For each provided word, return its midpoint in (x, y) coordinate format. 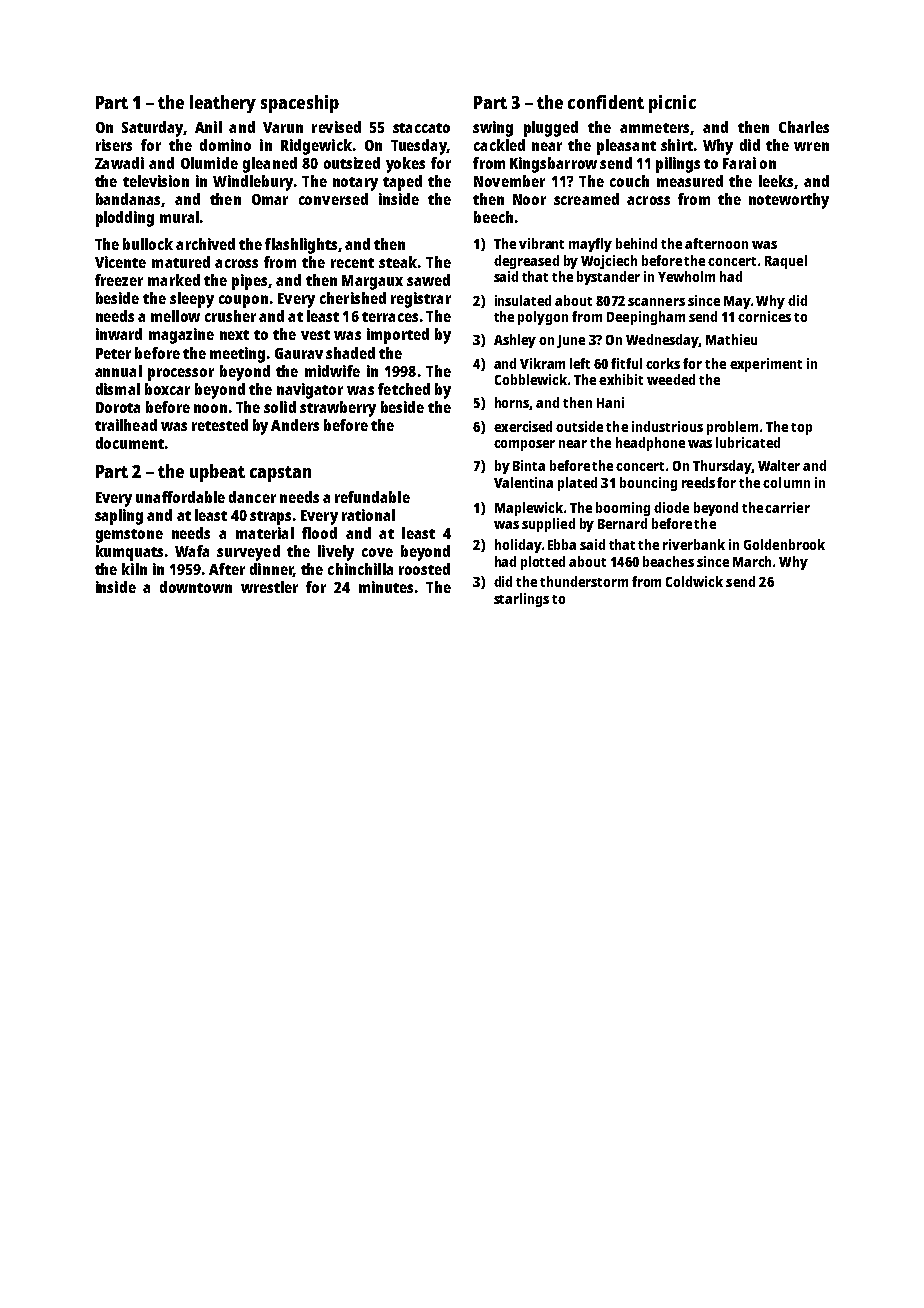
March (752, 561)
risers (114, 145)
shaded (350, 353)
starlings (521, 600)
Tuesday (419, 147)
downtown (196, 587)
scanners (656, 302)
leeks (776, 181)
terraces (390, 317)
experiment (766, 365)
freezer (119, 280)
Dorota (118, 407)
